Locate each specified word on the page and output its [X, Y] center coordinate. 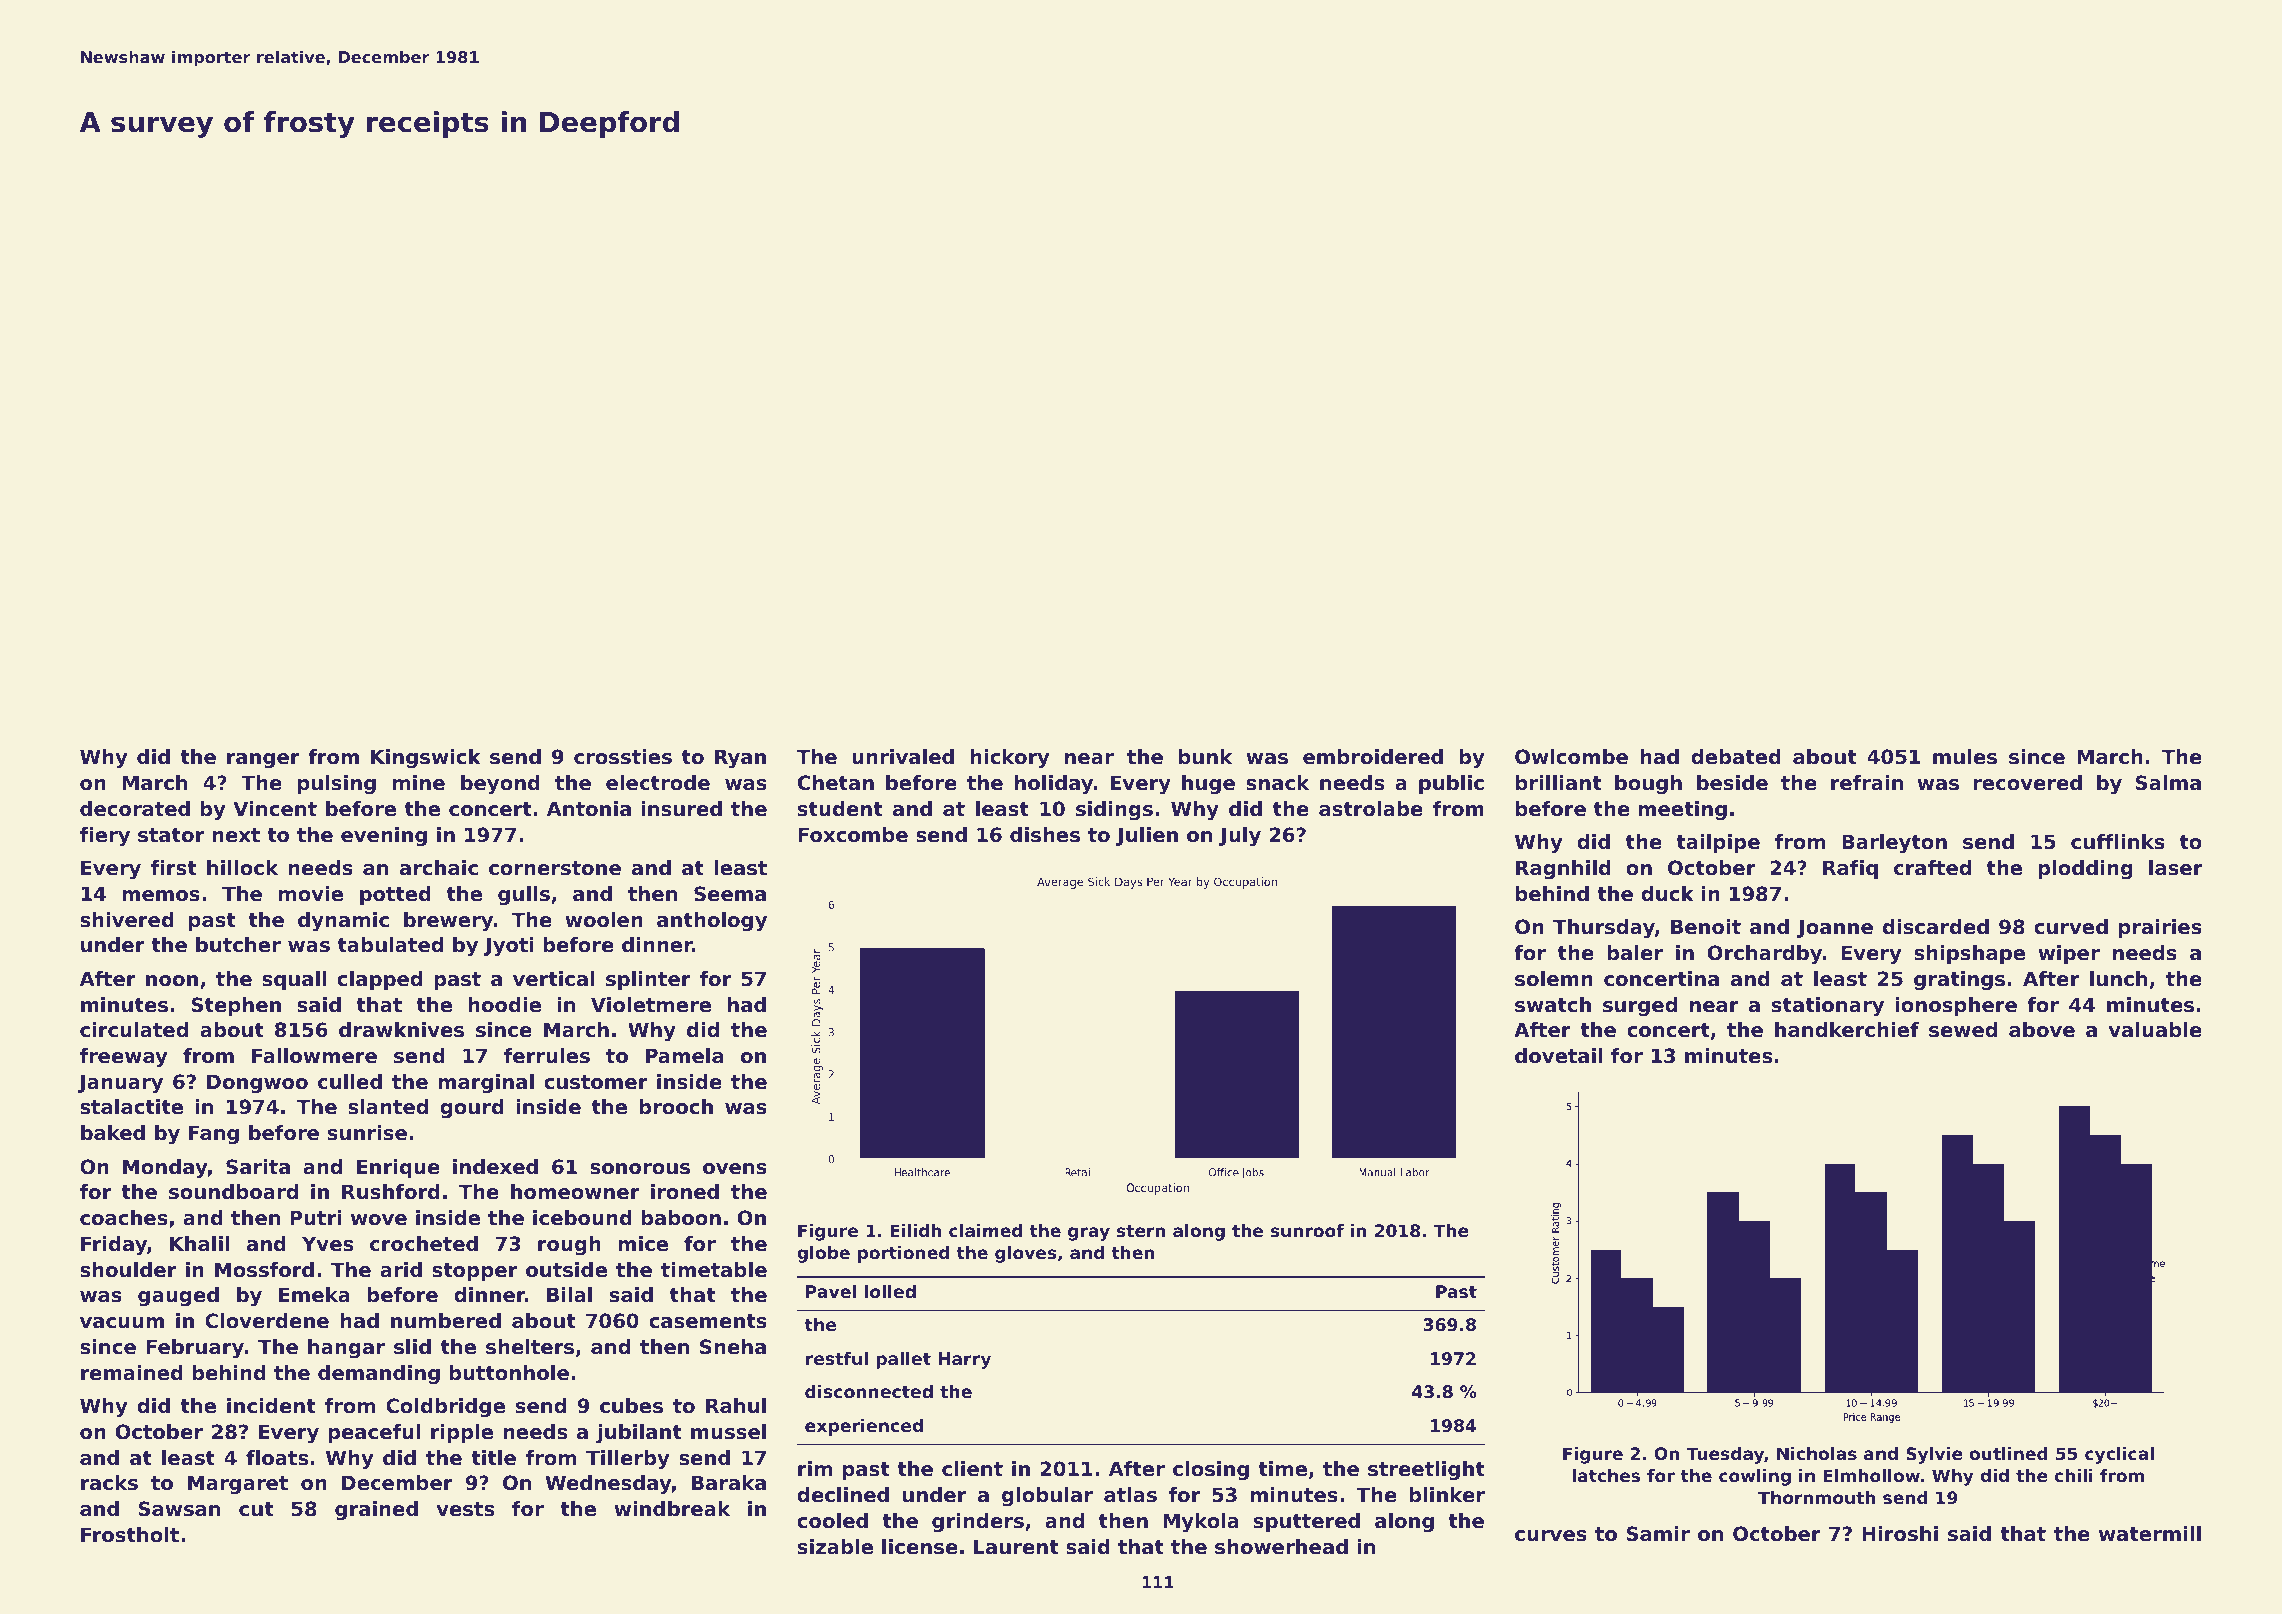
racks [109, 1483]
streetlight [1426, 1470]
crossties [623, 757]
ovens [735, 1169]
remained [132, 1373]
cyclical [2119, 1455]
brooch [676, 1107]
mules [1965, 757]
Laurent [1016, 1547]
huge [1208, 784]
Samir [1658, 1534]
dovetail [1559, 1056]
